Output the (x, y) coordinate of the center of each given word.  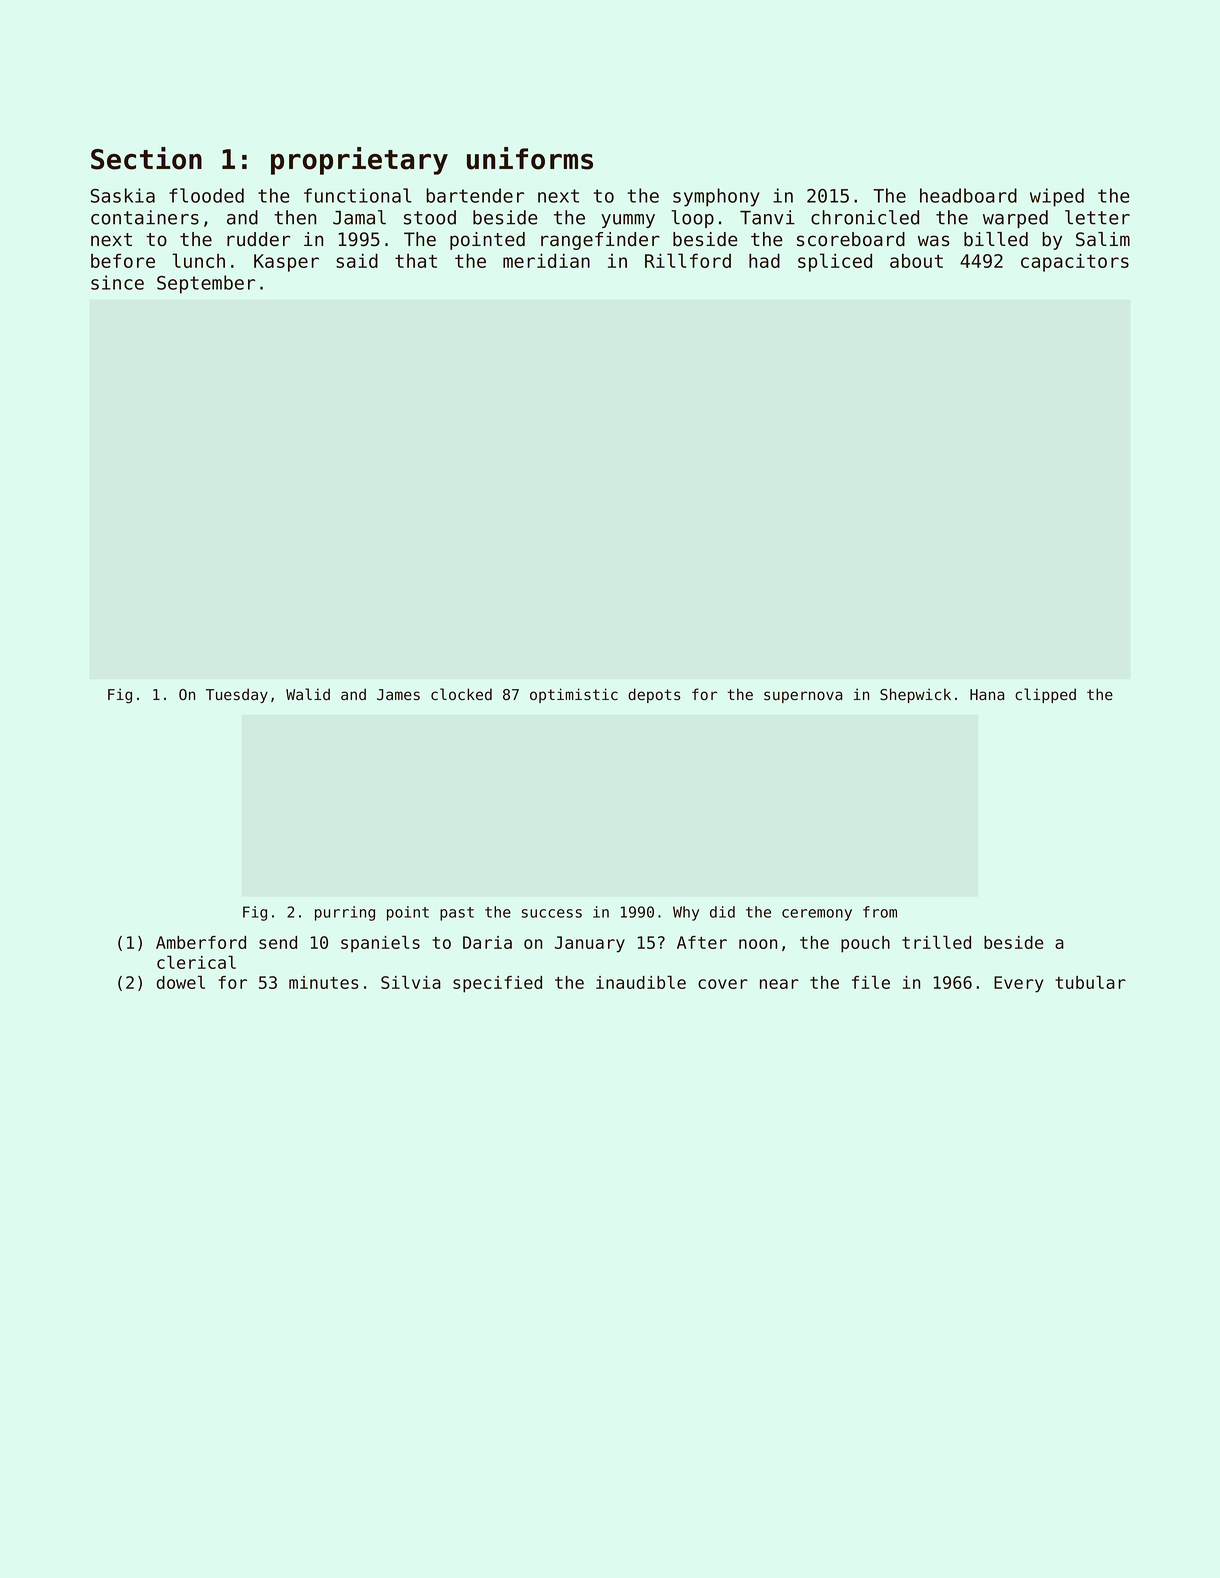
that (416, 261)
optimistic (574, 695)
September (206, 284)
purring (345, 913)
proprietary (359, 161)
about (916, 260)
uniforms (530, 158)
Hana (987, 695)
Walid (308, 694)
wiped (1057, 197)
